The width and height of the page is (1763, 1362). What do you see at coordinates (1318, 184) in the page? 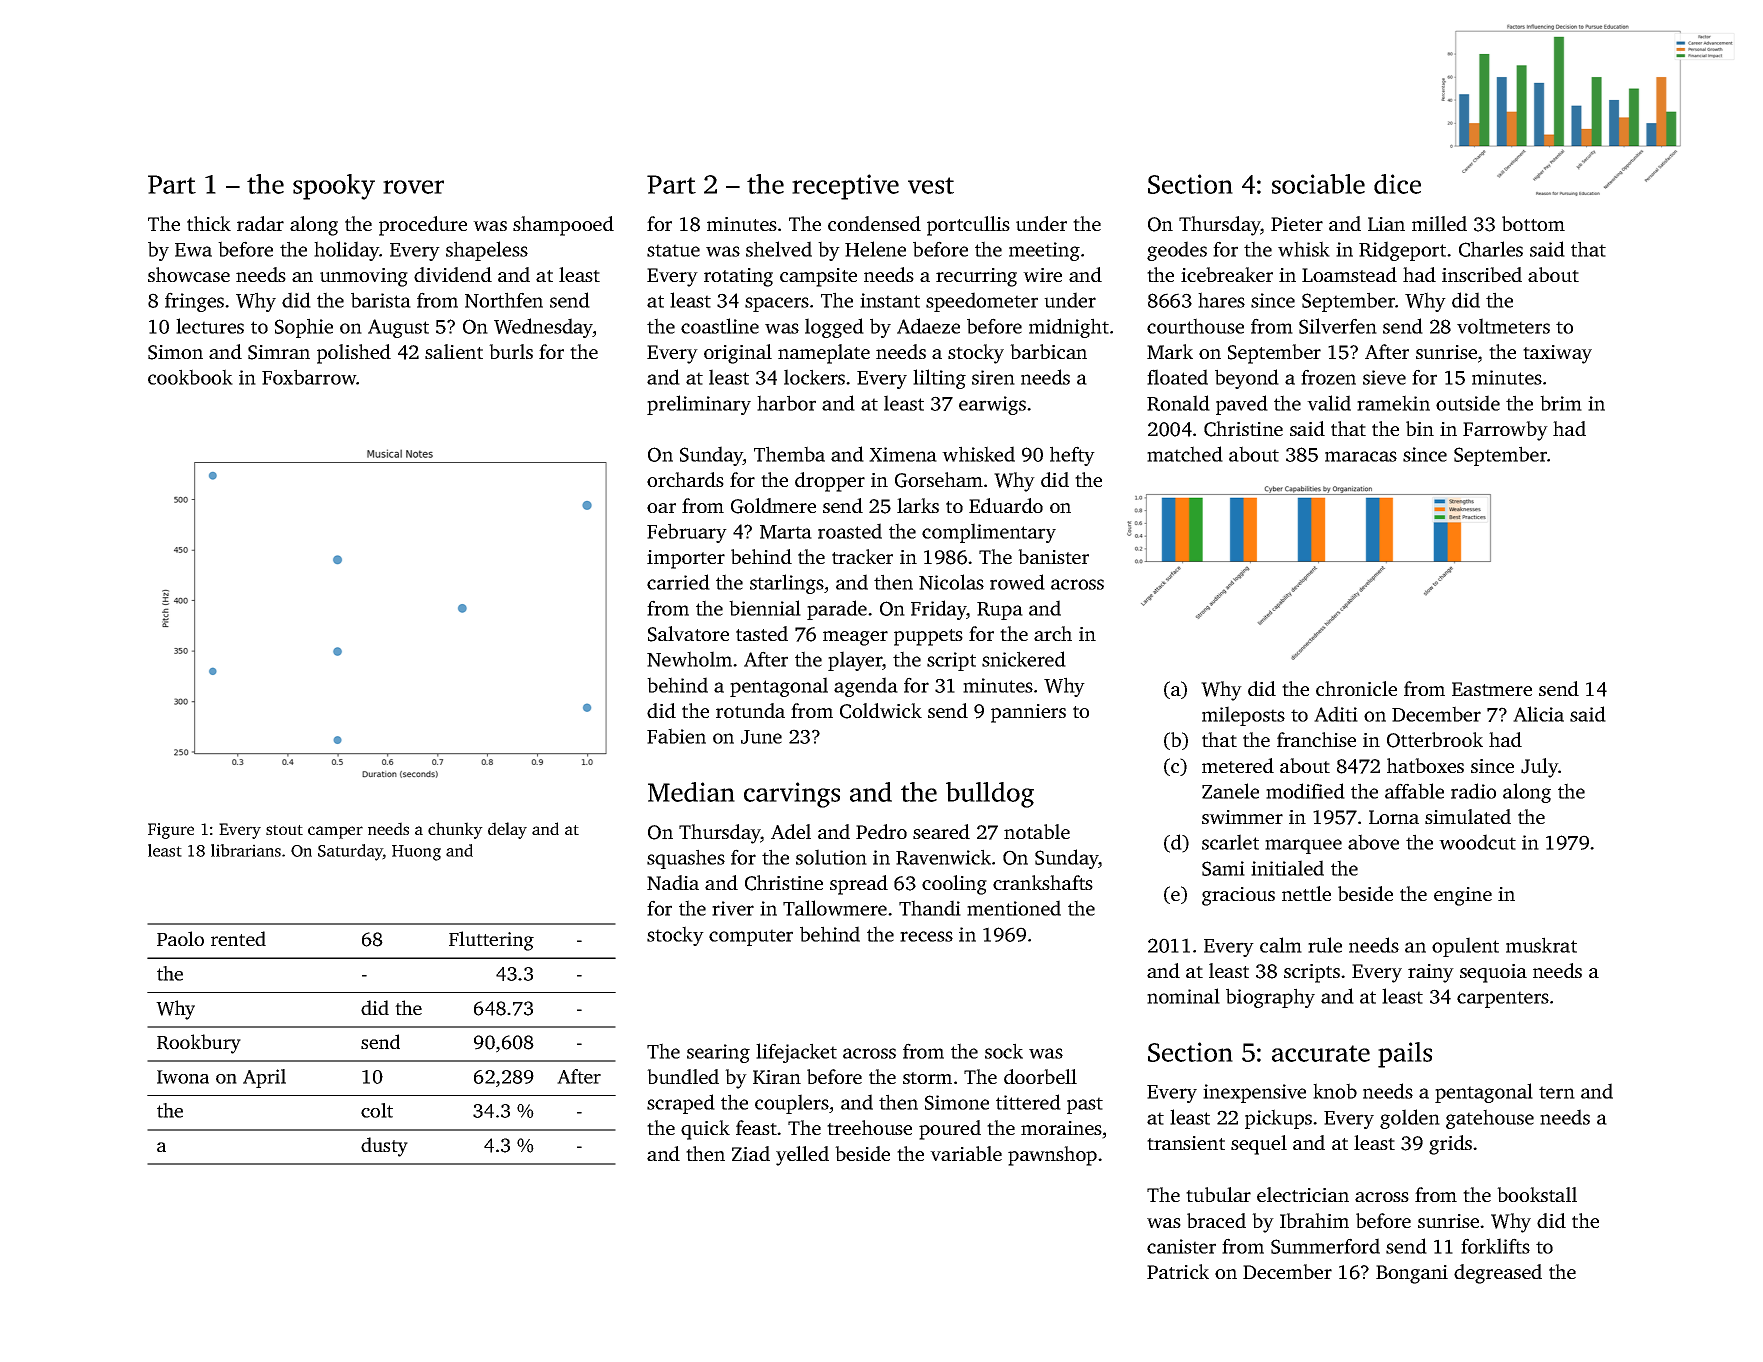
I see `sociable` at bounding box center [1318, 184].
